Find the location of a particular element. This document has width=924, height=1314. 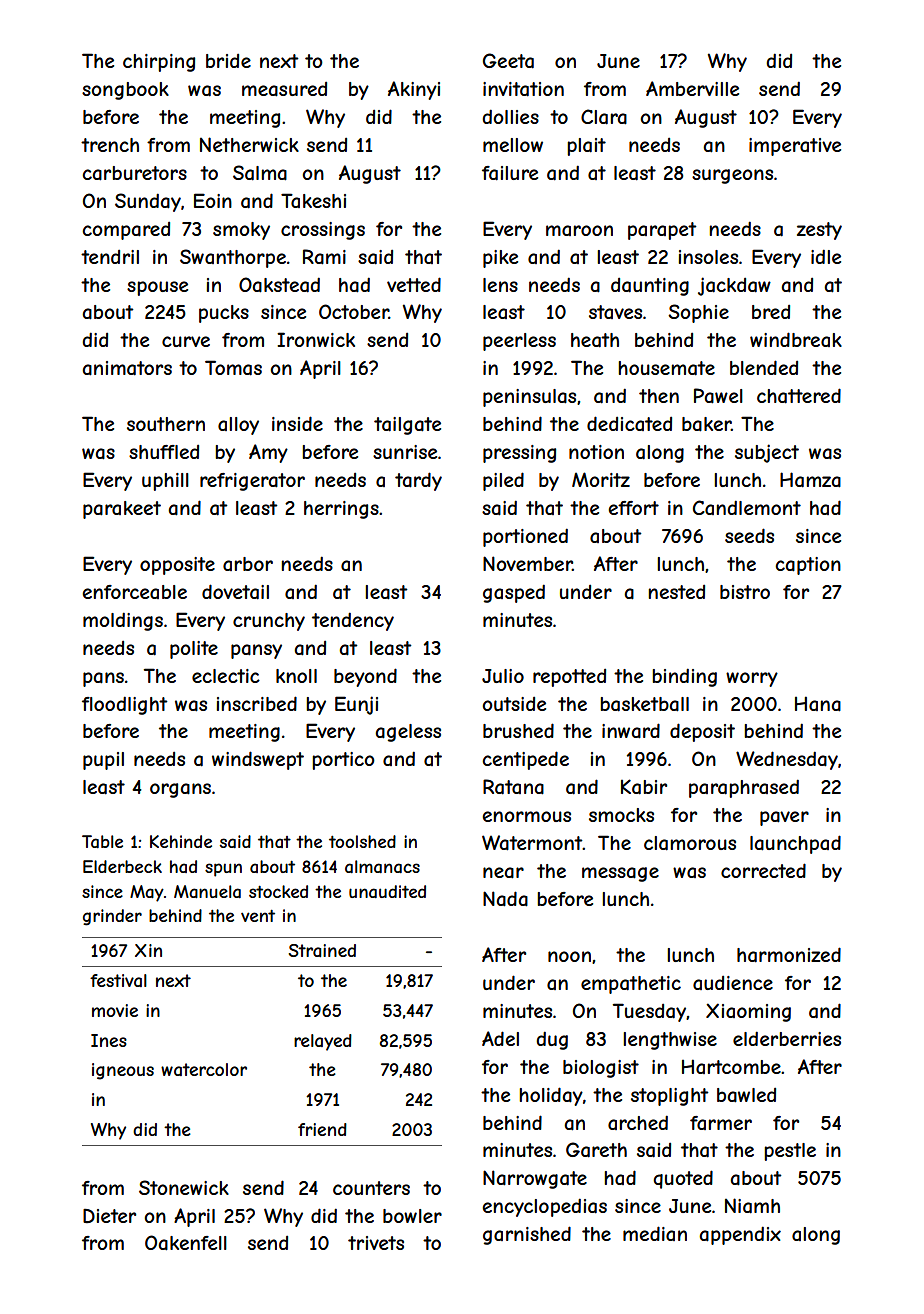

Oakenfell is located at coordinates (186, 1243).
